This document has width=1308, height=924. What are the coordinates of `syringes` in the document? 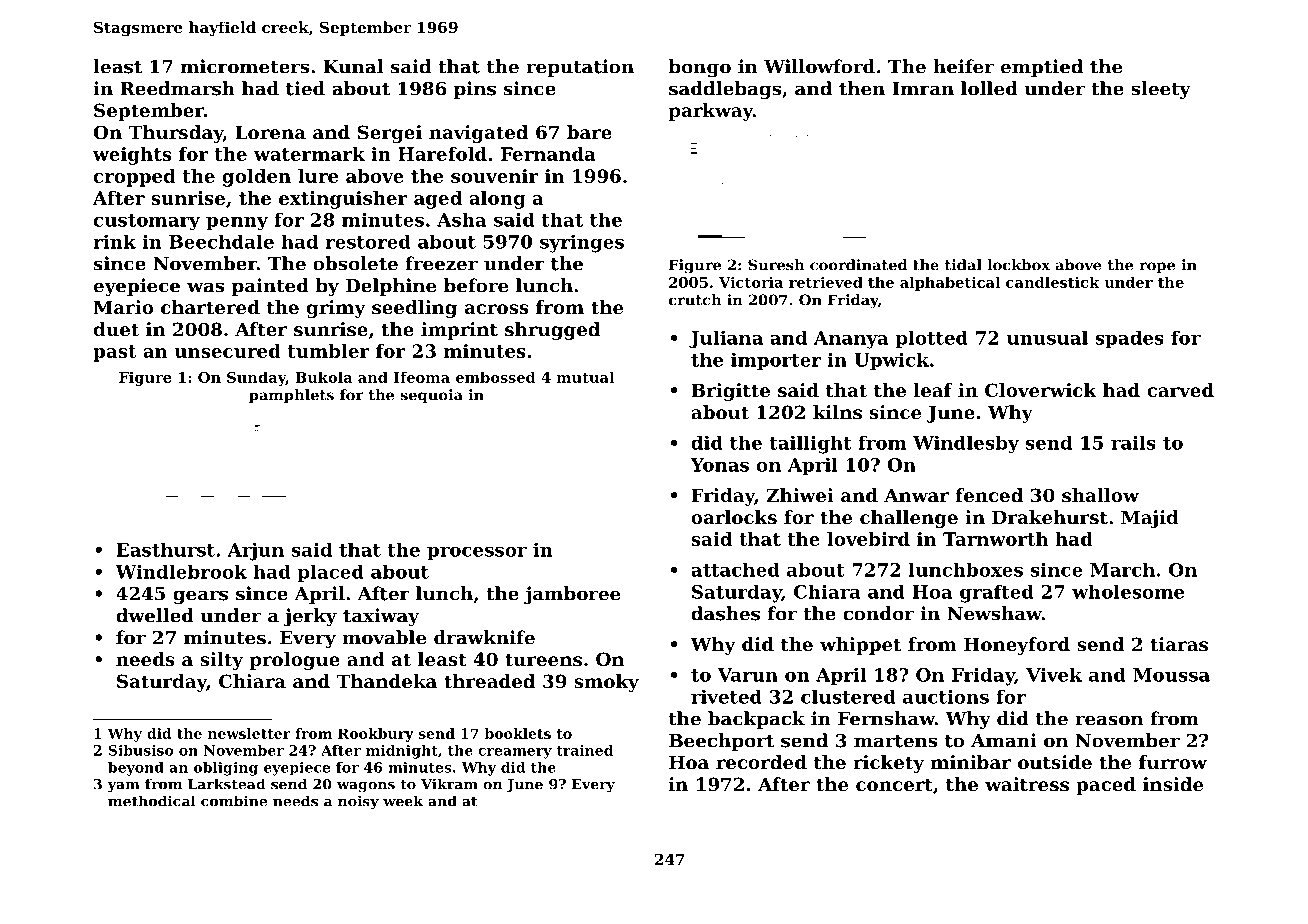 It's located at (582, 243).
